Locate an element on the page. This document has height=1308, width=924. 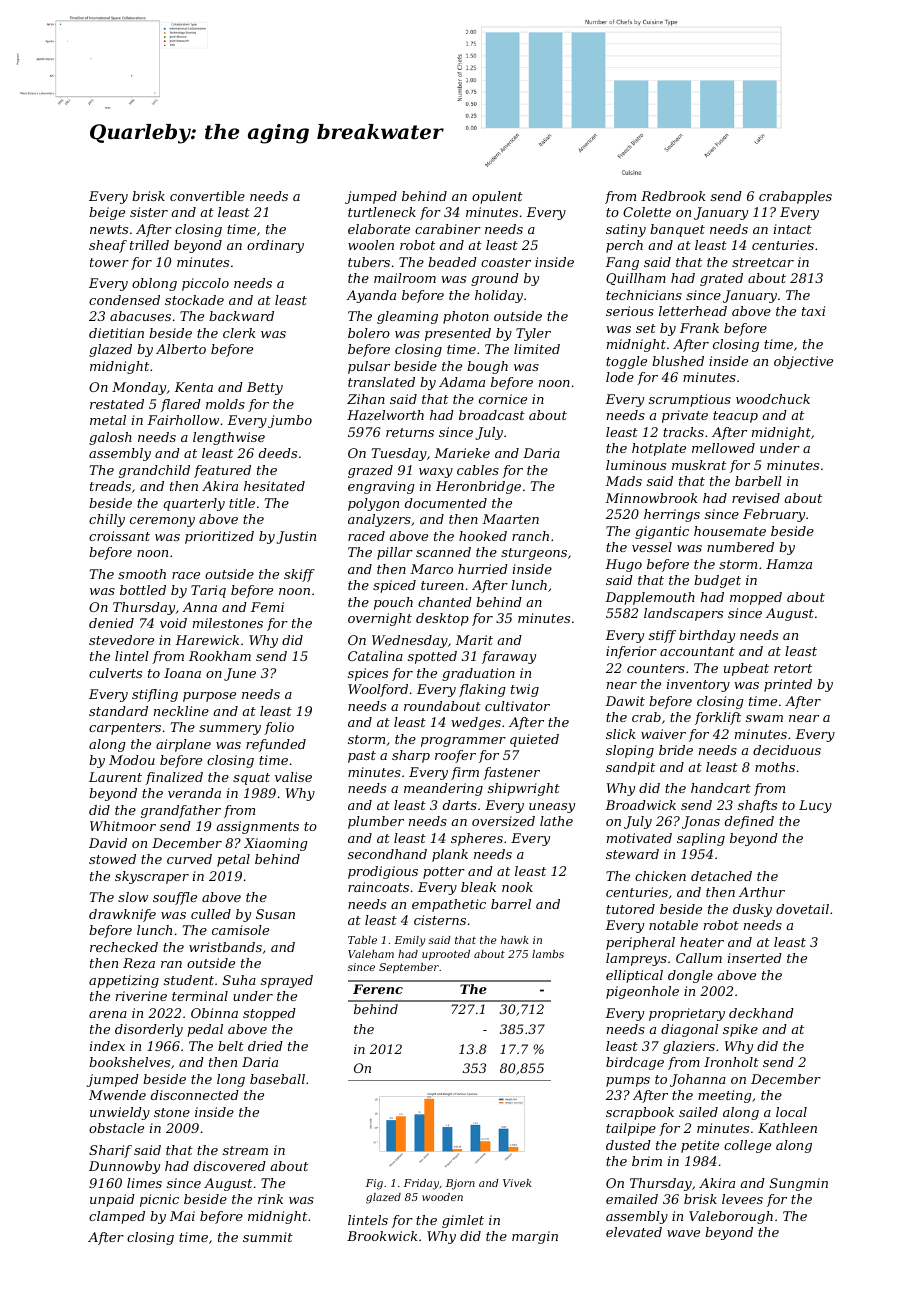
intact is located at coordinates (793, 229).
